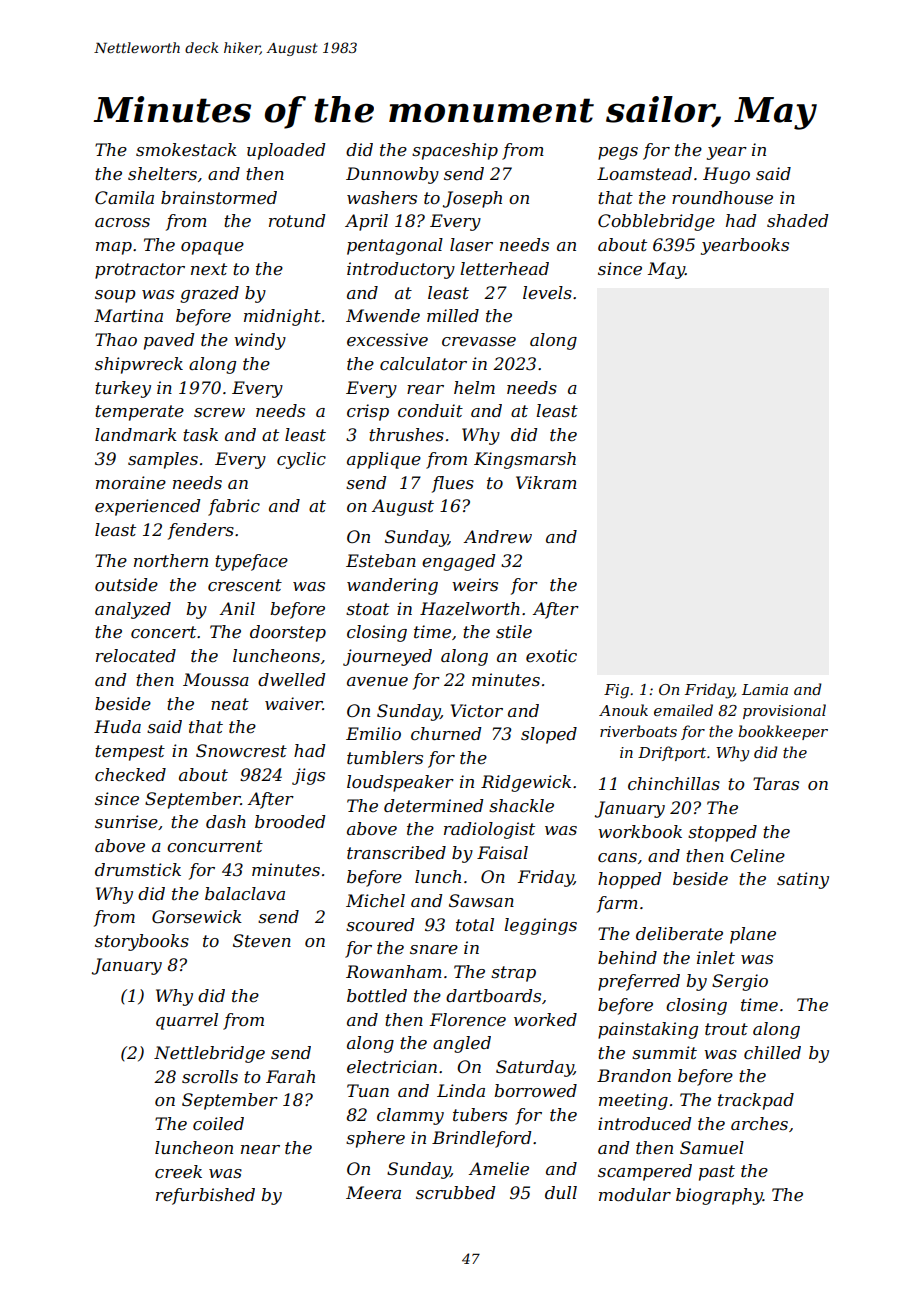 This image has height=1308, width=924. What do you see at coordinates (726, 175) in the image?
I see `Hugo` at bounding box center [726, 175].
